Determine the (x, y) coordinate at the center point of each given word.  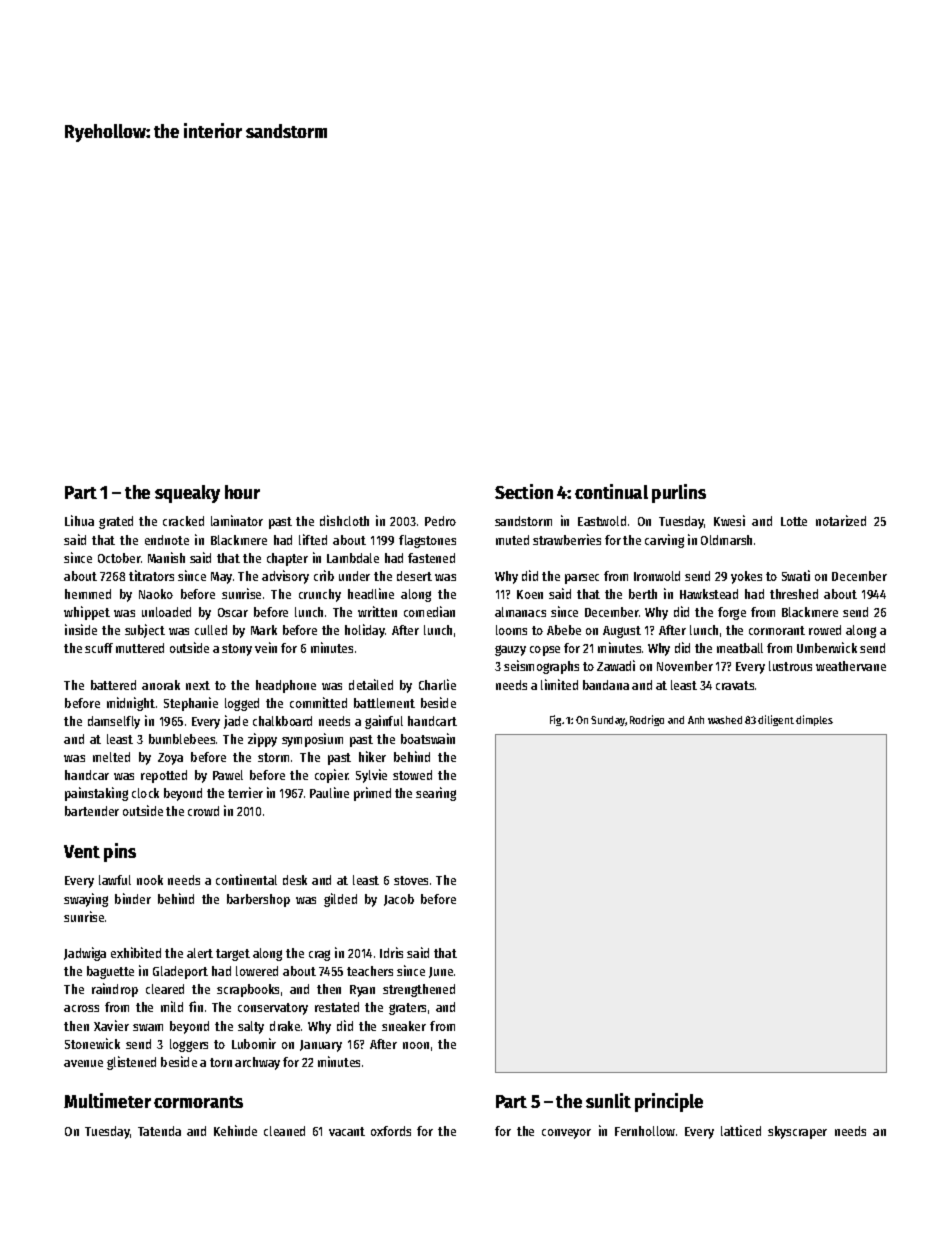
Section (524, 491)
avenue (83, 1063)
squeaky (187, 494)
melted (111, 757)
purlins (679, 493)
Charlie (437, 684)
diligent (776, 720)
